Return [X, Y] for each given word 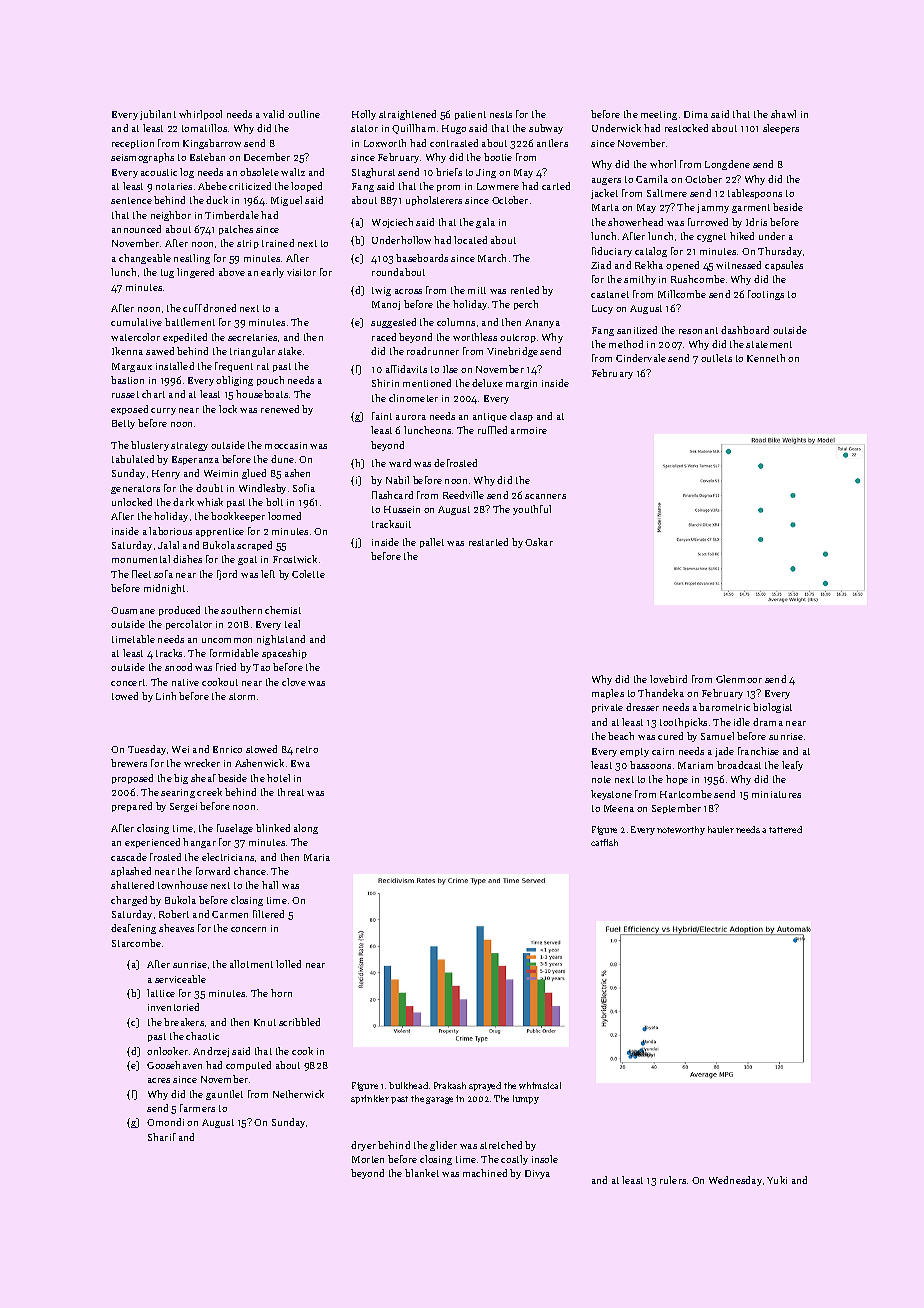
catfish [604, 842]
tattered [785, 829]
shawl [783, 114]
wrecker [202, 763]
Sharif [162, 1137]
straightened [407, 115]
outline [304, 114]
